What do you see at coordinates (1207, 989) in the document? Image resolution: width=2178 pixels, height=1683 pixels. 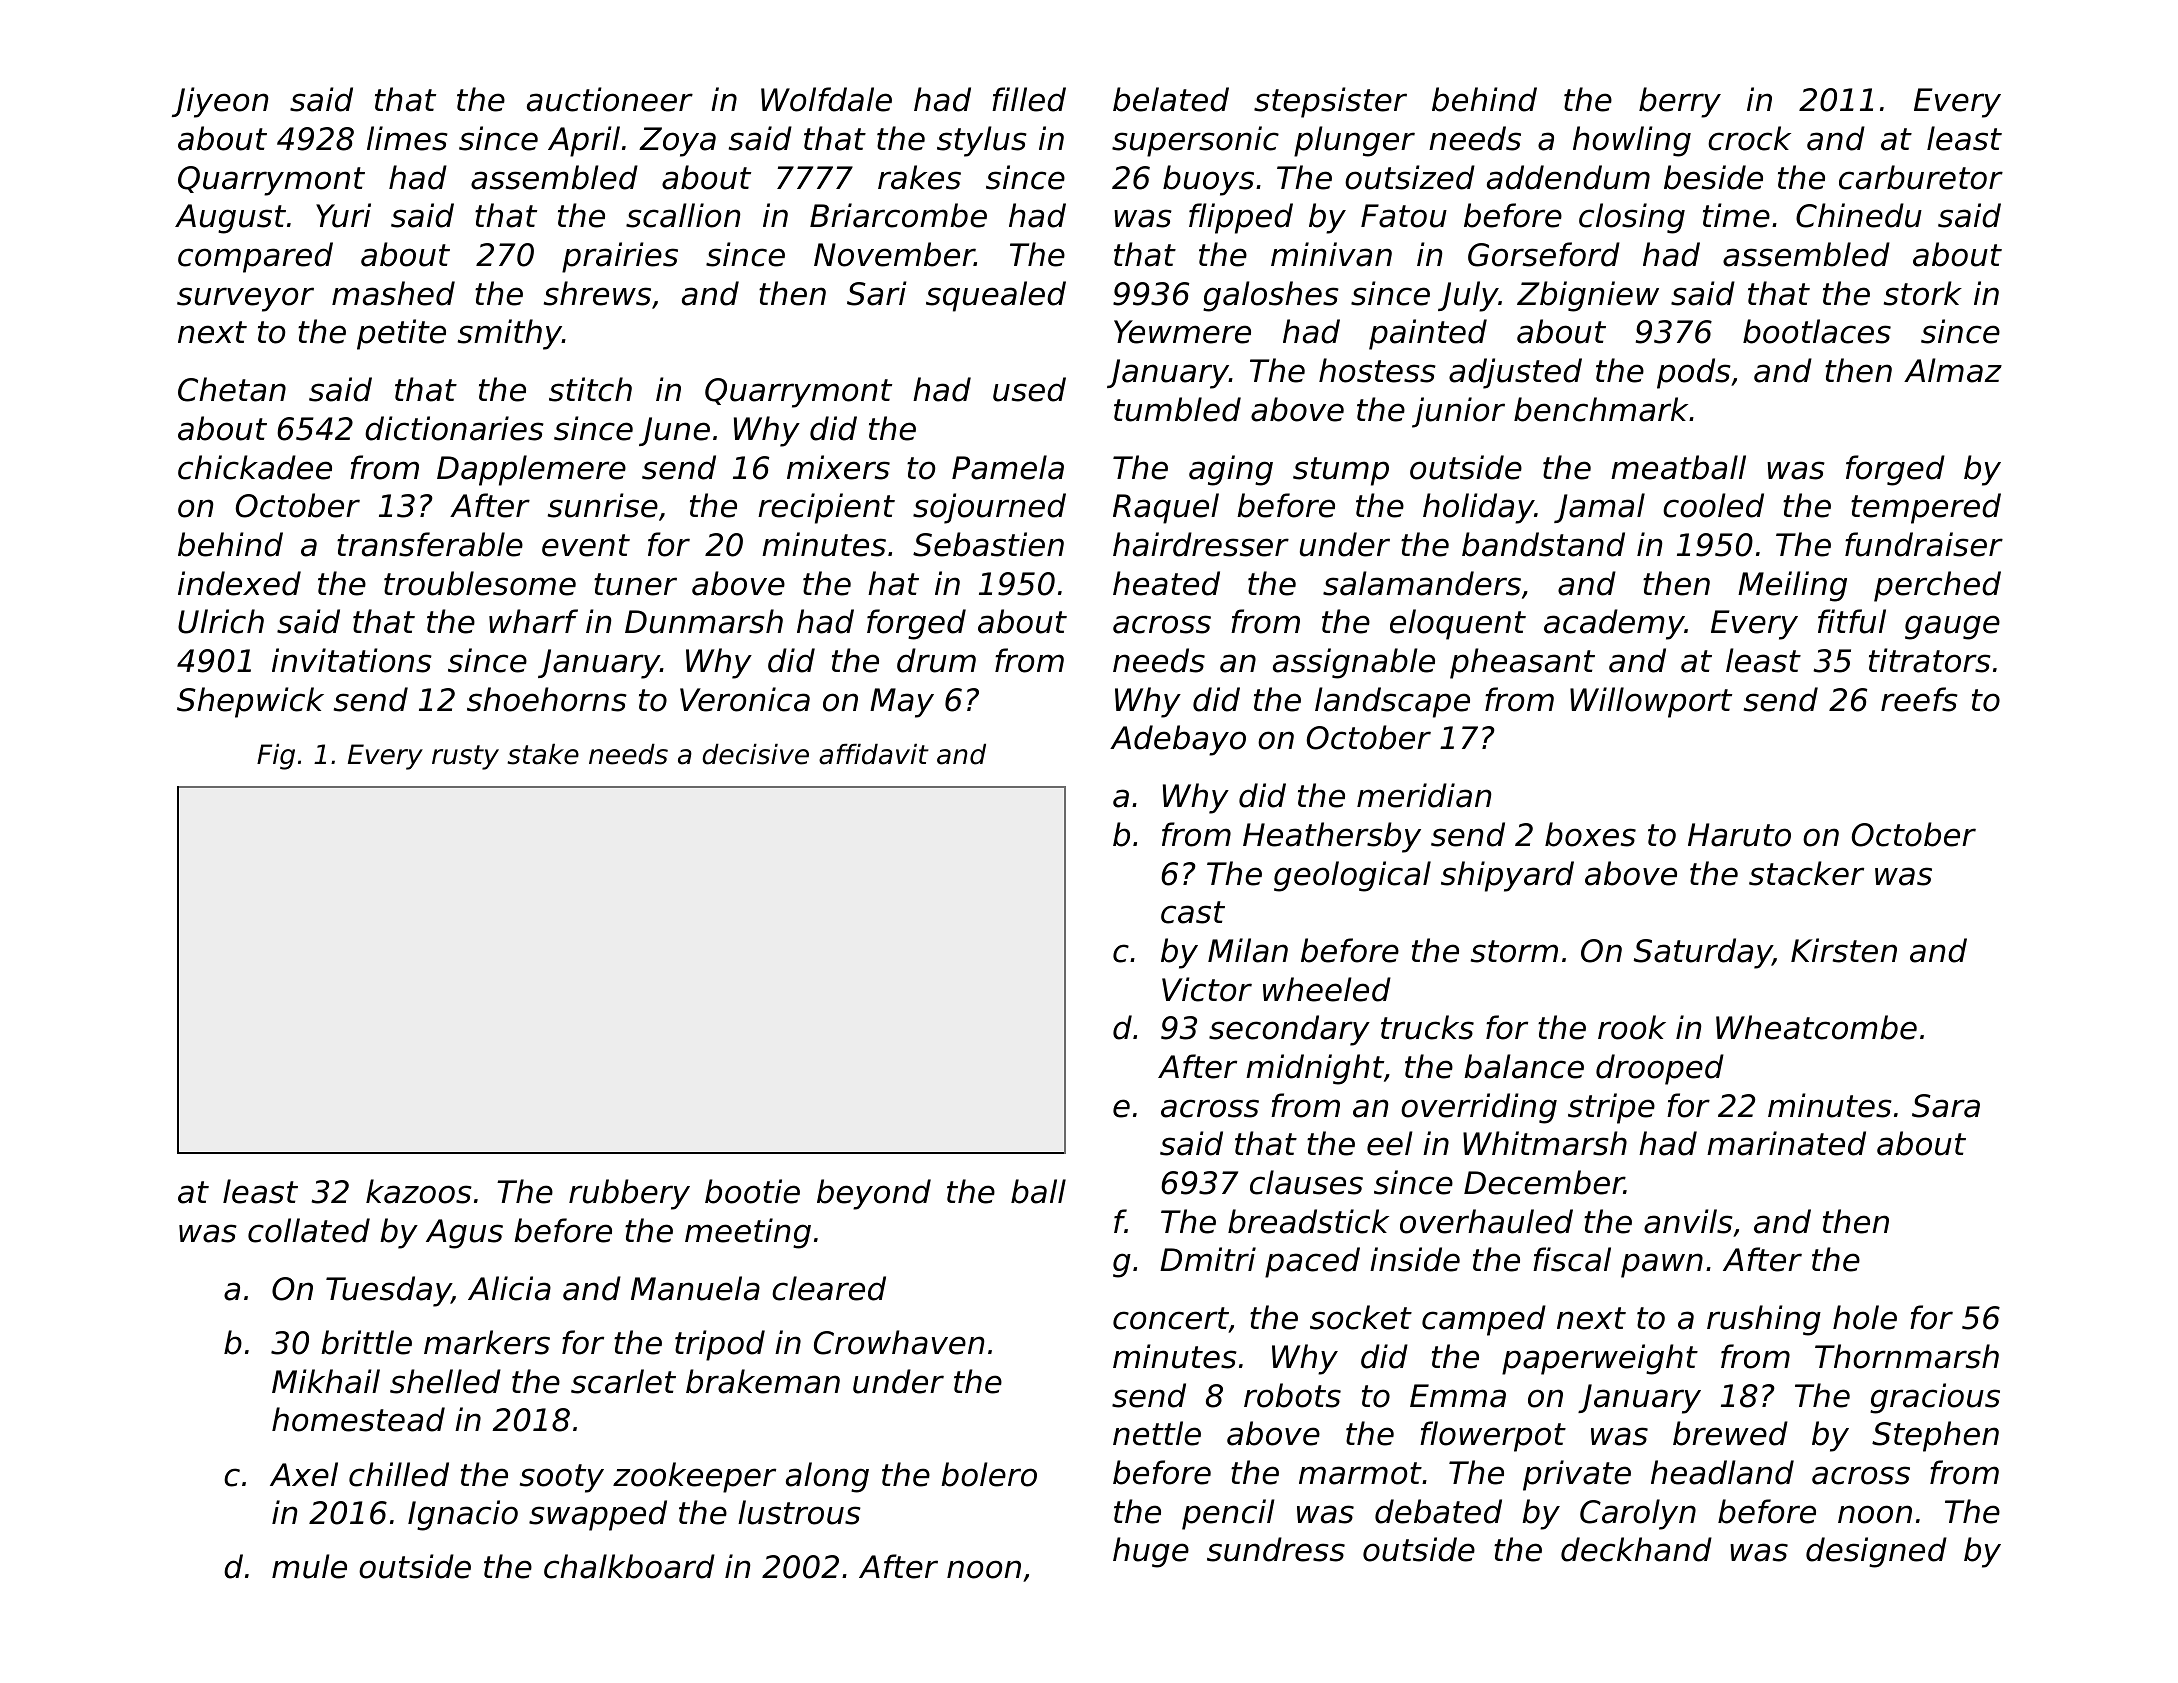 I see `Victor` at bounding box center [1207, 989].
